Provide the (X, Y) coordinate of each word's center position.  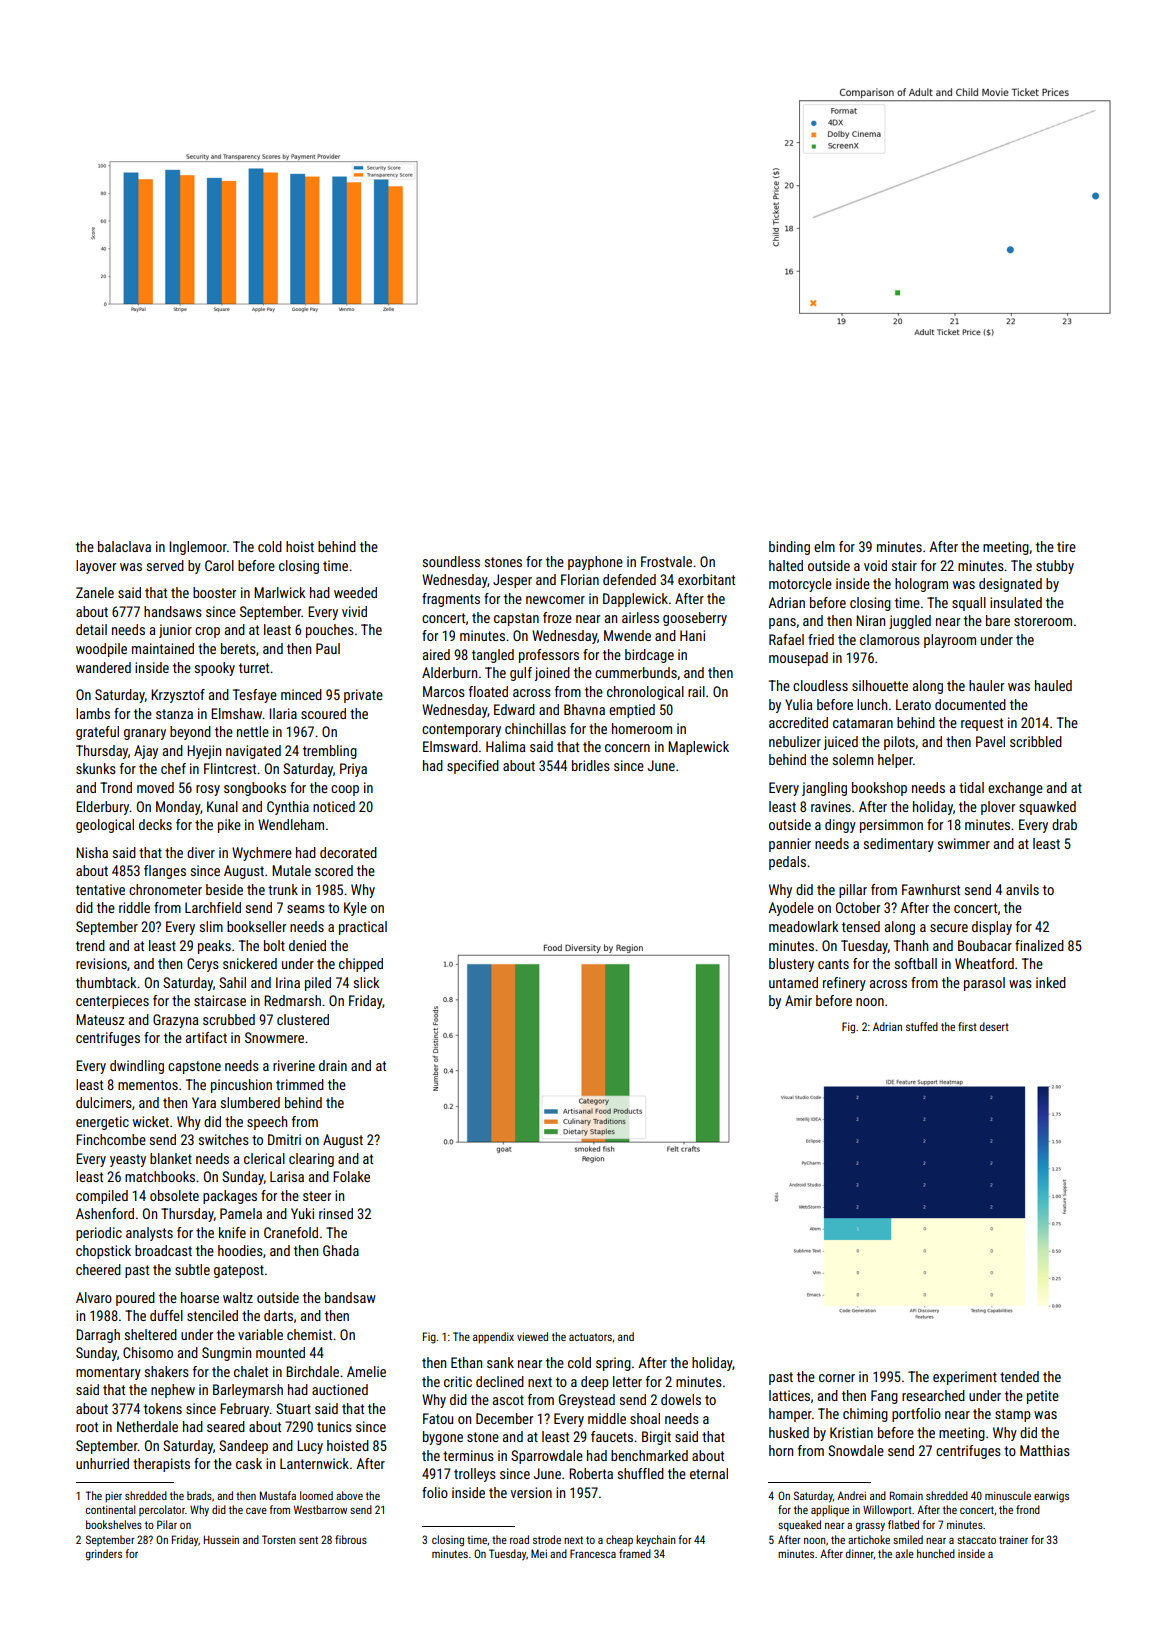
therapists (161, 1465)
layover (96, 567)
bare (998, 620)
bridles (591, 765)
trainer (1013, 1539)
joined (552, 674)
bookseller (256, 926)
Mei (539, 1553)
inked (1051, 982)
